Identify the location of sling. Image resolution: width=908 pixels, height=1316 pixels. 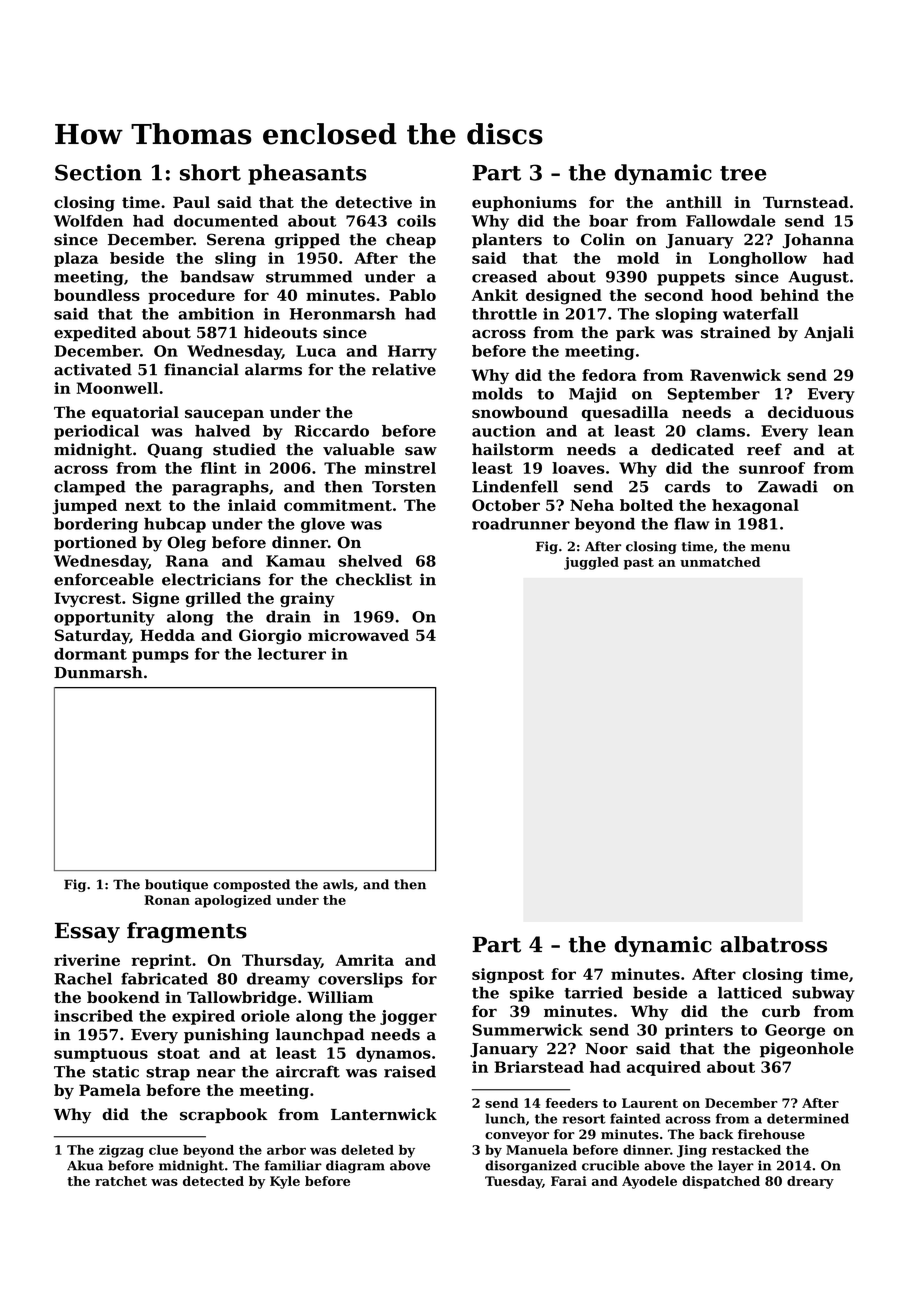
(235, 259).
